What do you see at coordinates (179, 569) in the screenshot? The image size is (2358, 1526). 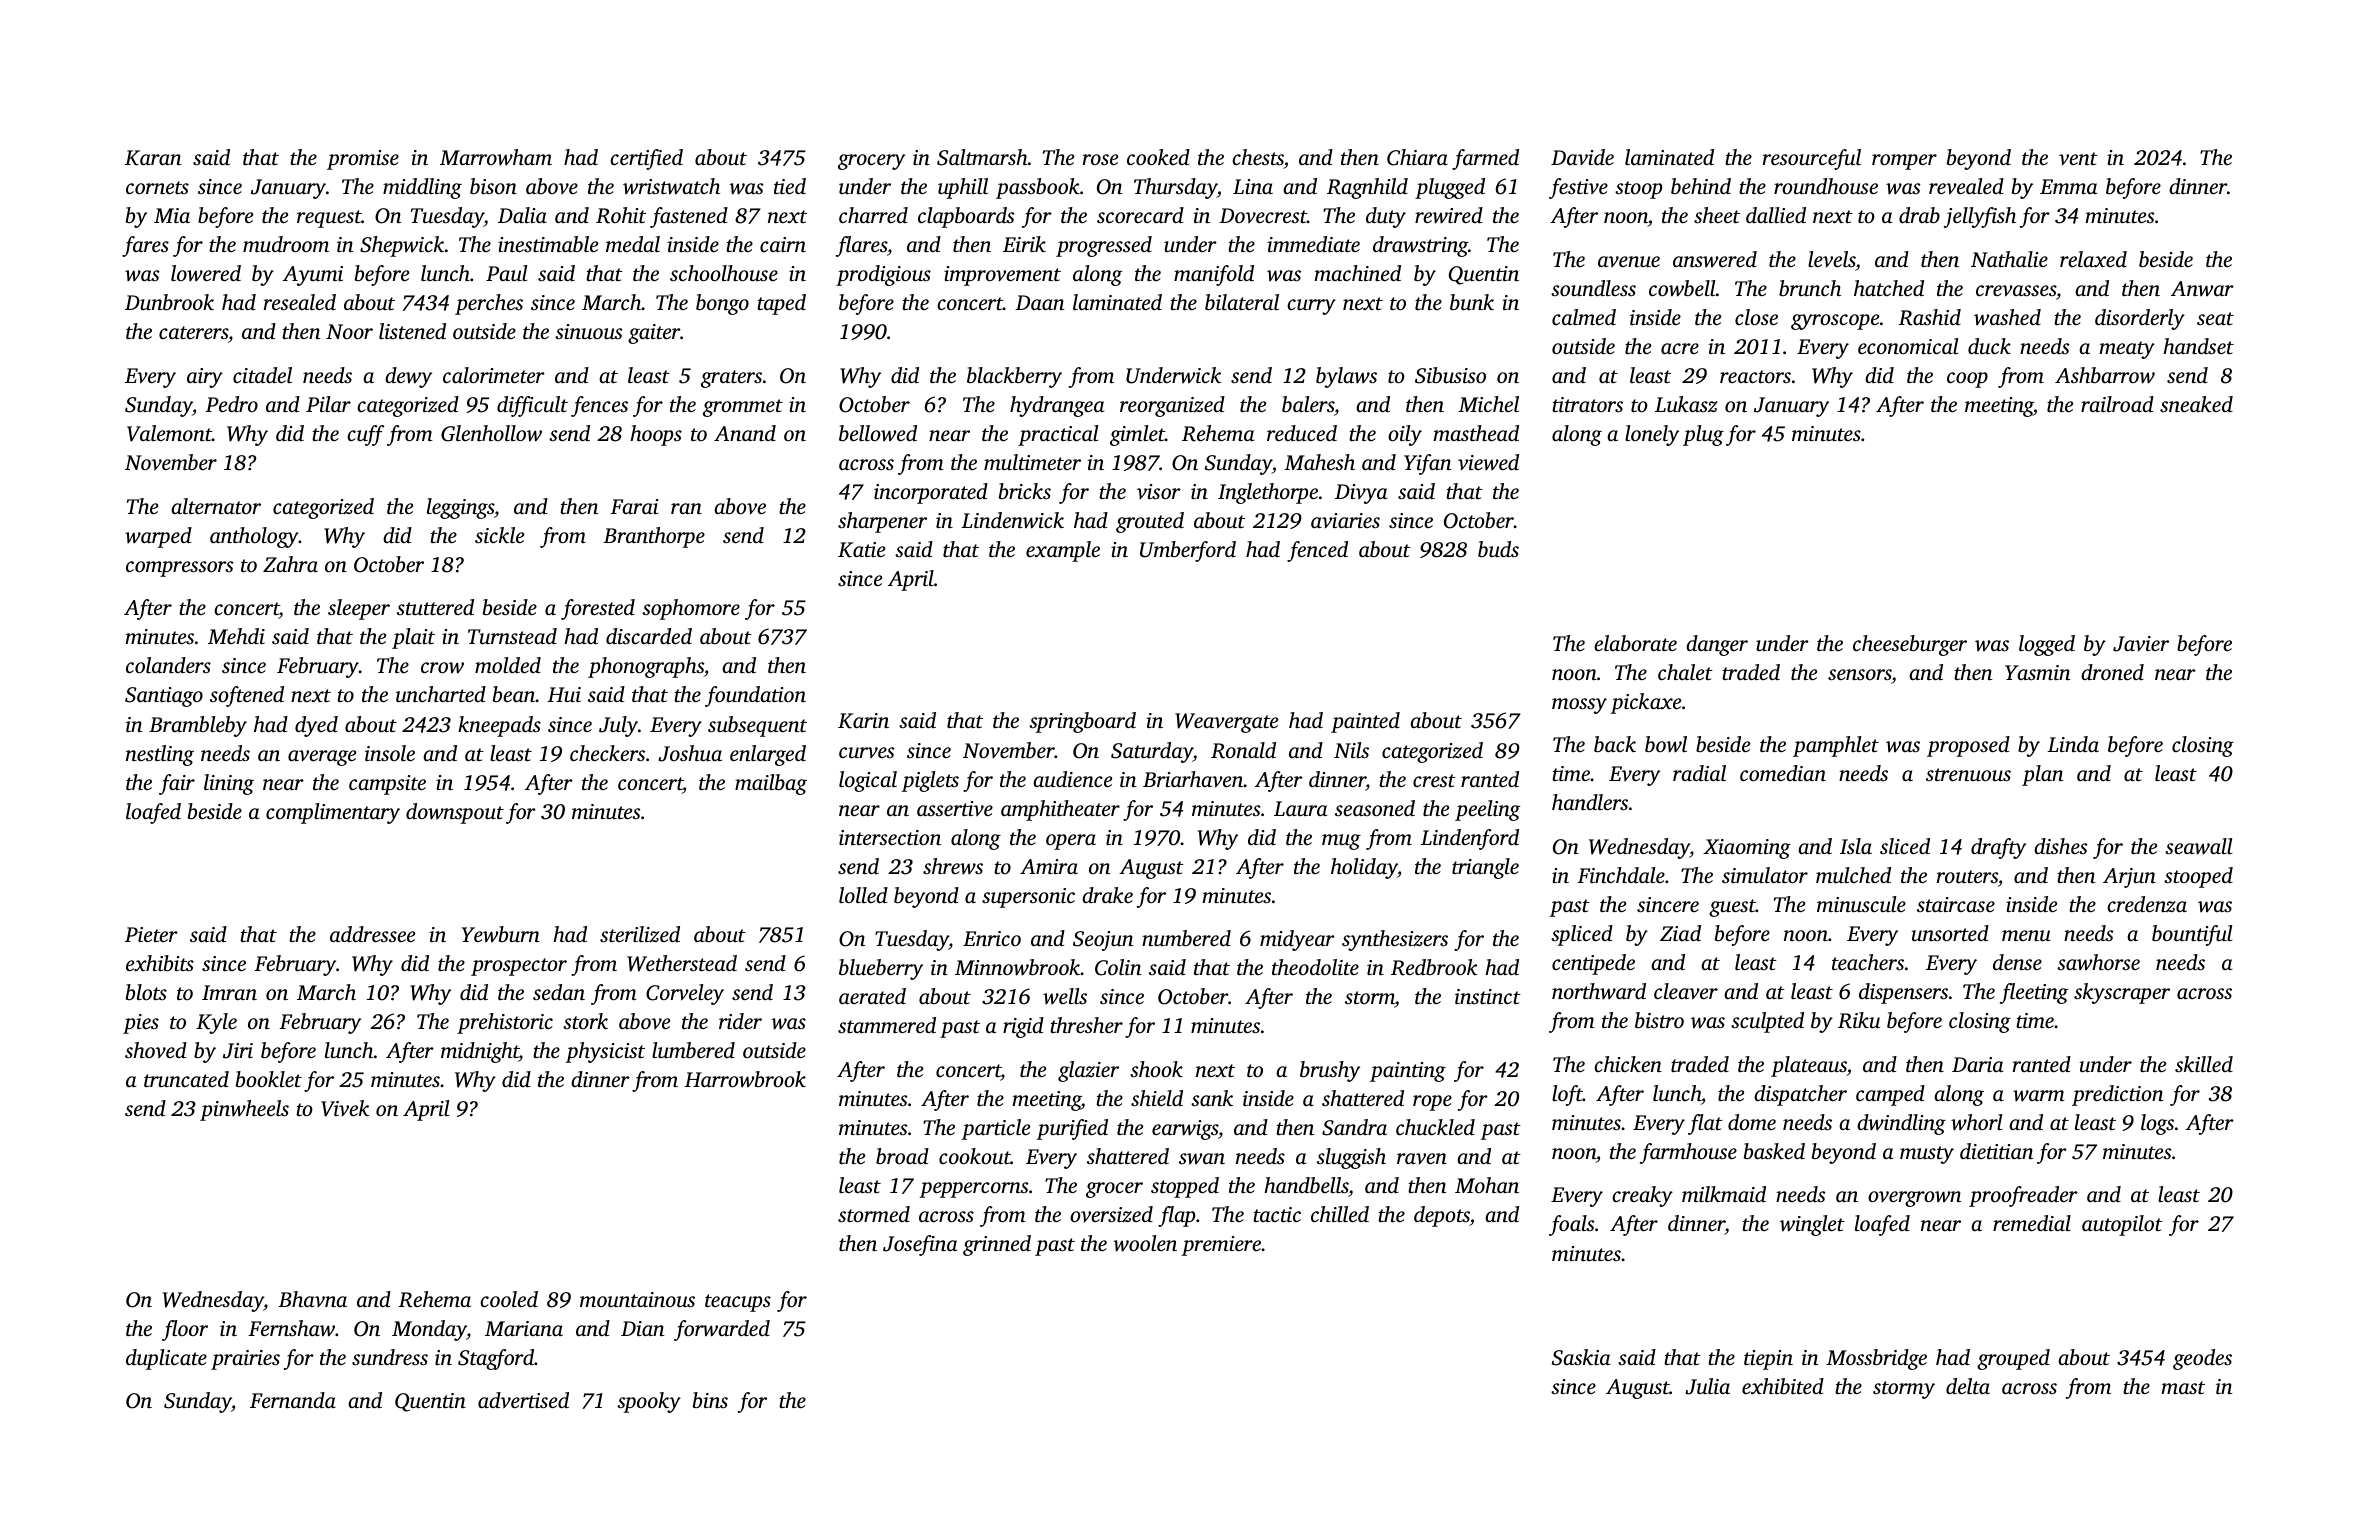 I see `compressors` at bounding box center [179, 569].
